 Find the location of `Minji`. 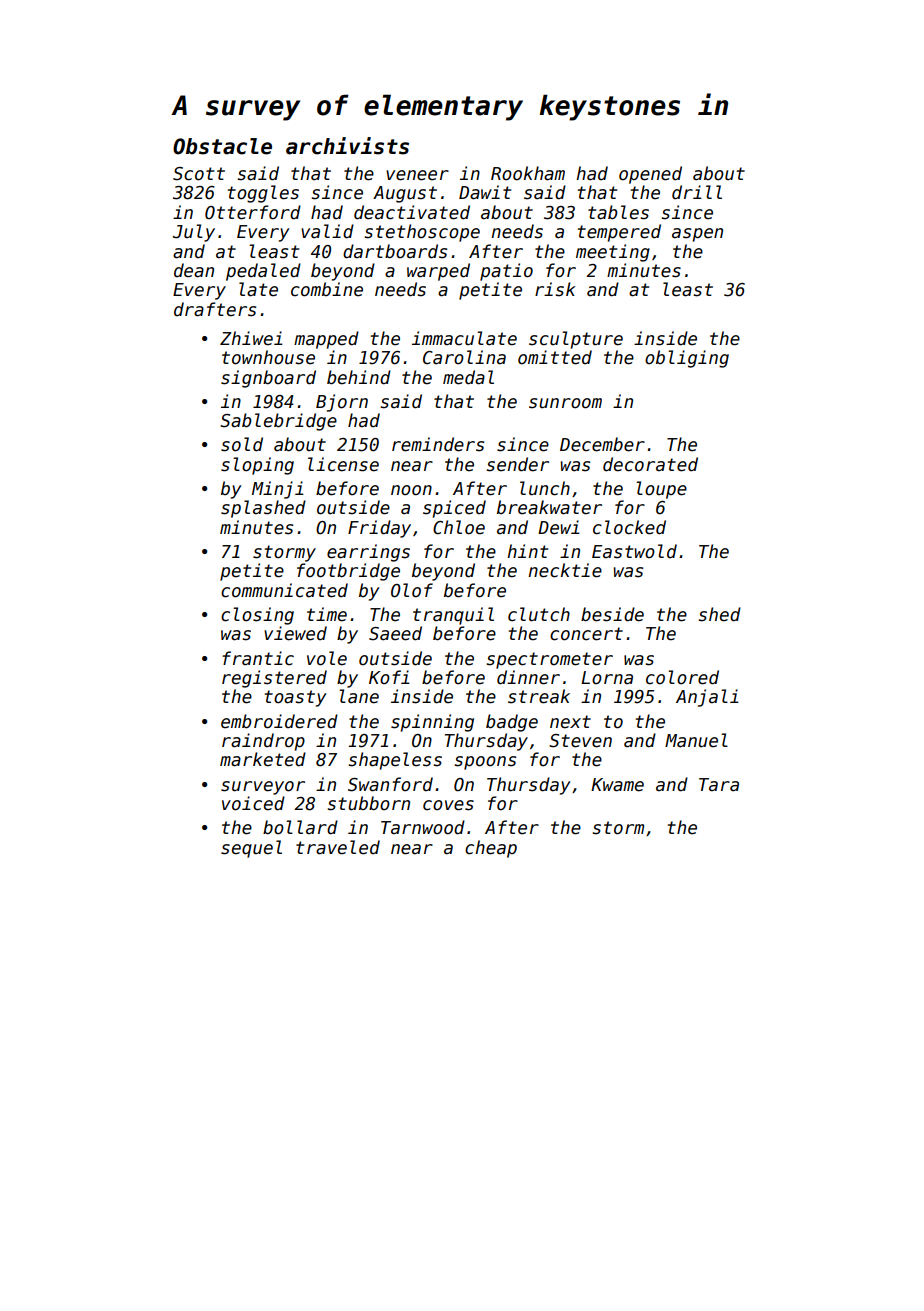

Minji is located at coordinates (277, 490).
